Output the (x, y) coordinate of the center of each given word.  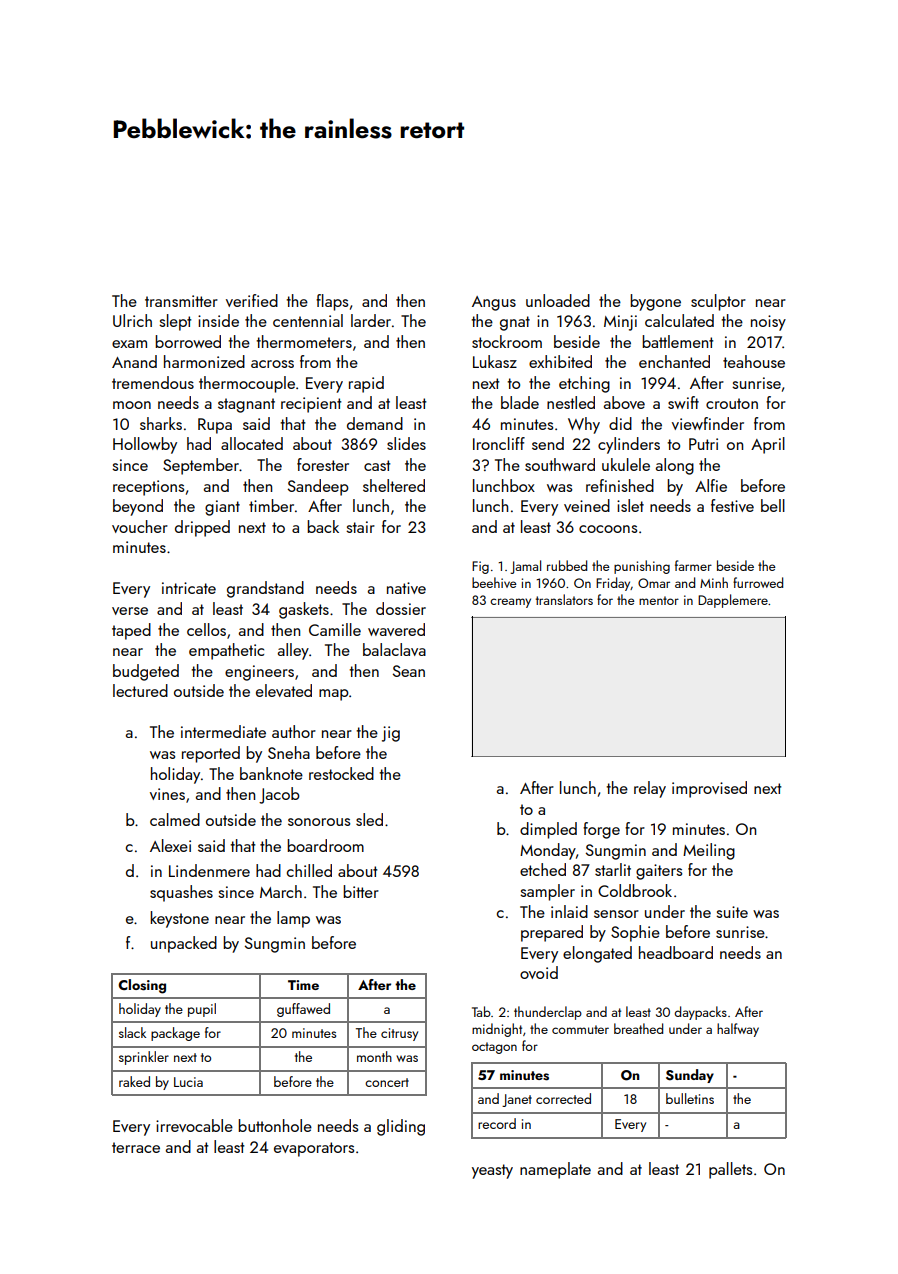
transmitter (181, 301)
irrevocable (194, 1125)
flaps (332, 302)
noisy (768, 323)
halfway (738, 1030)
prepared (552, 933)
